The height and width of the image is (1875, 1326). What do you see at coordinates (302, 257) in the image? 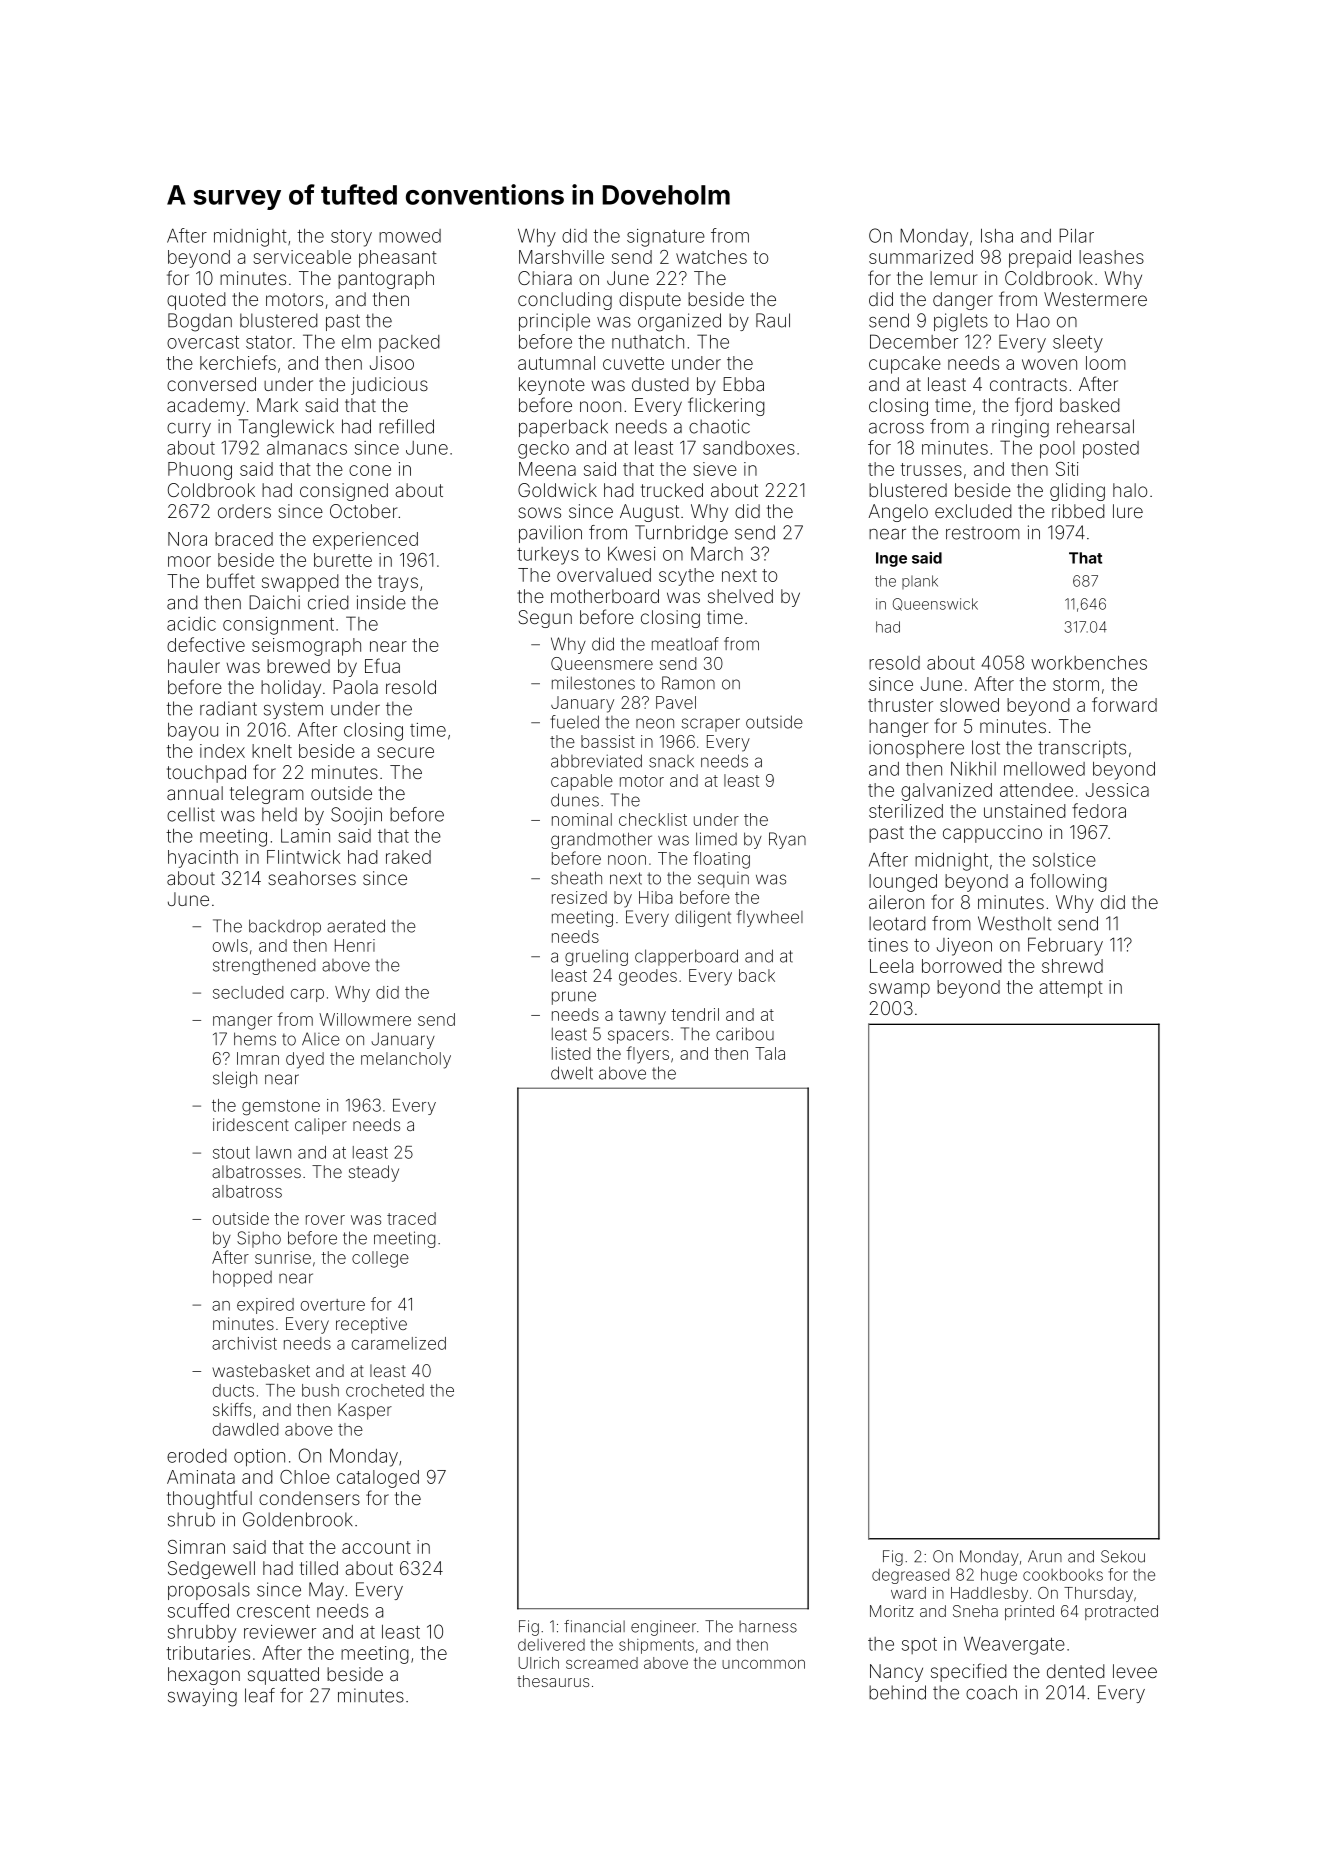
I see `serviceable` at bounding box center [302, 257].
